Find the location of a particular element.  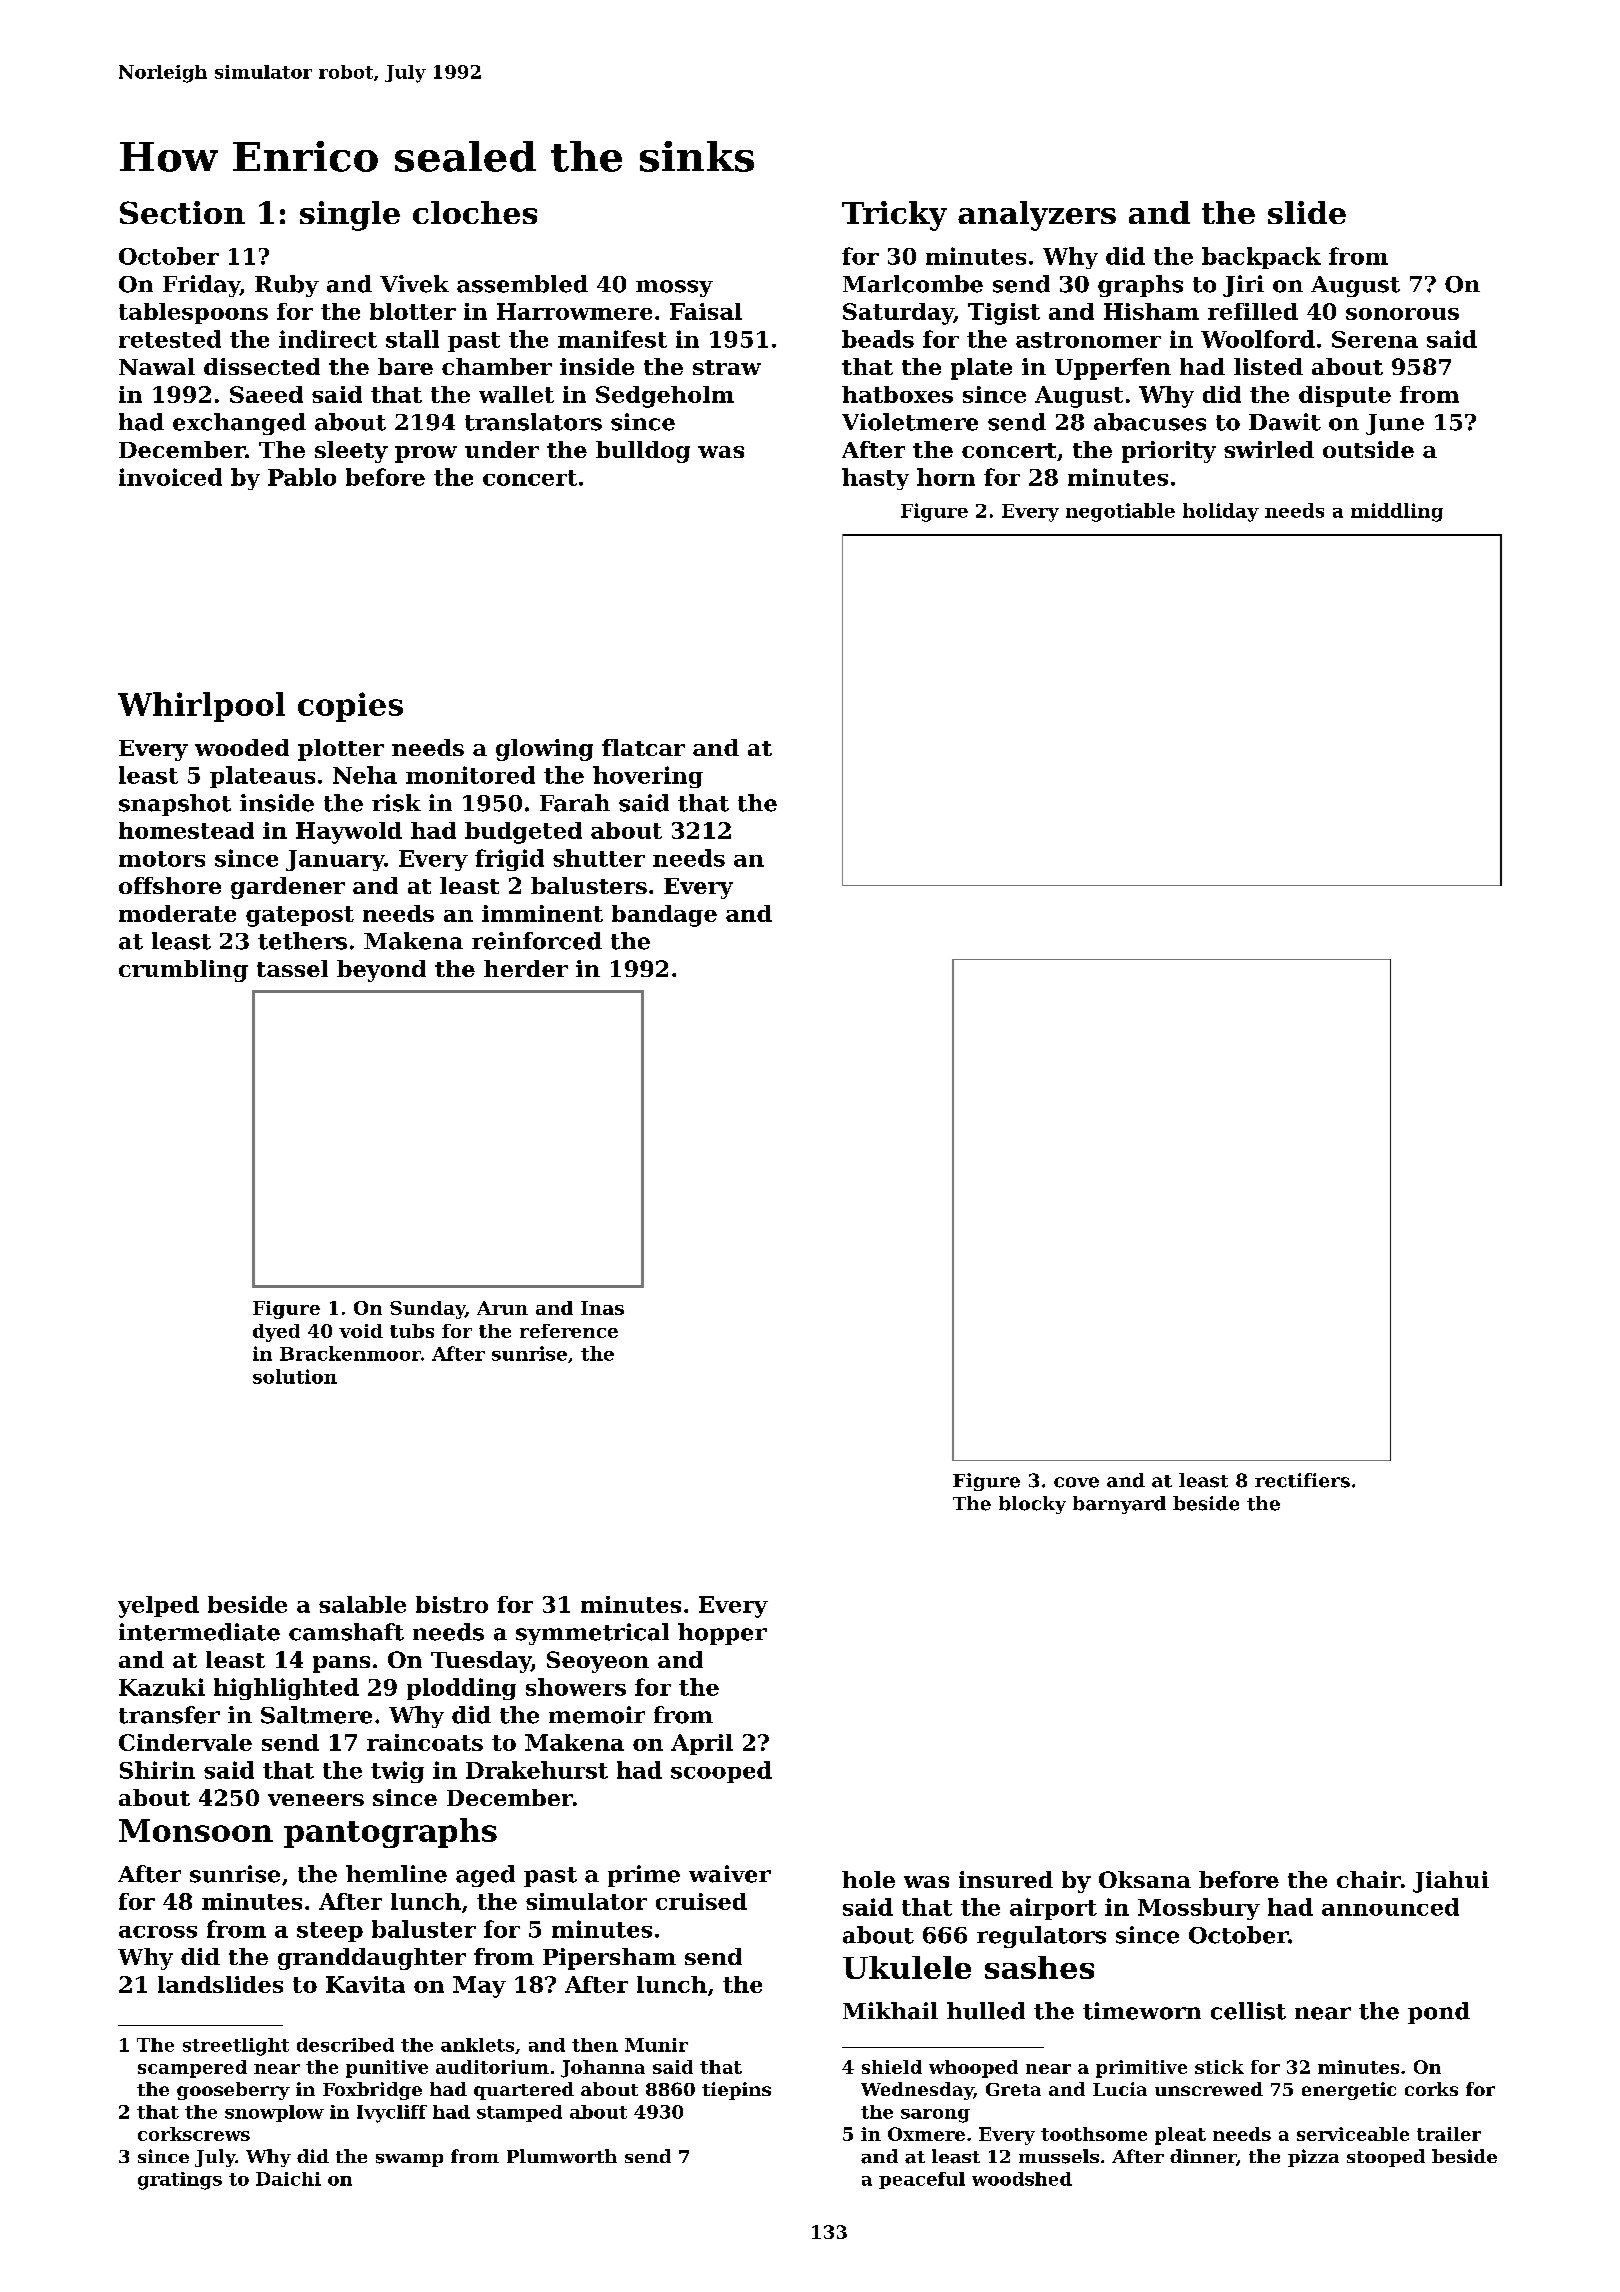

imminent is located at coordinates (542, 913).
